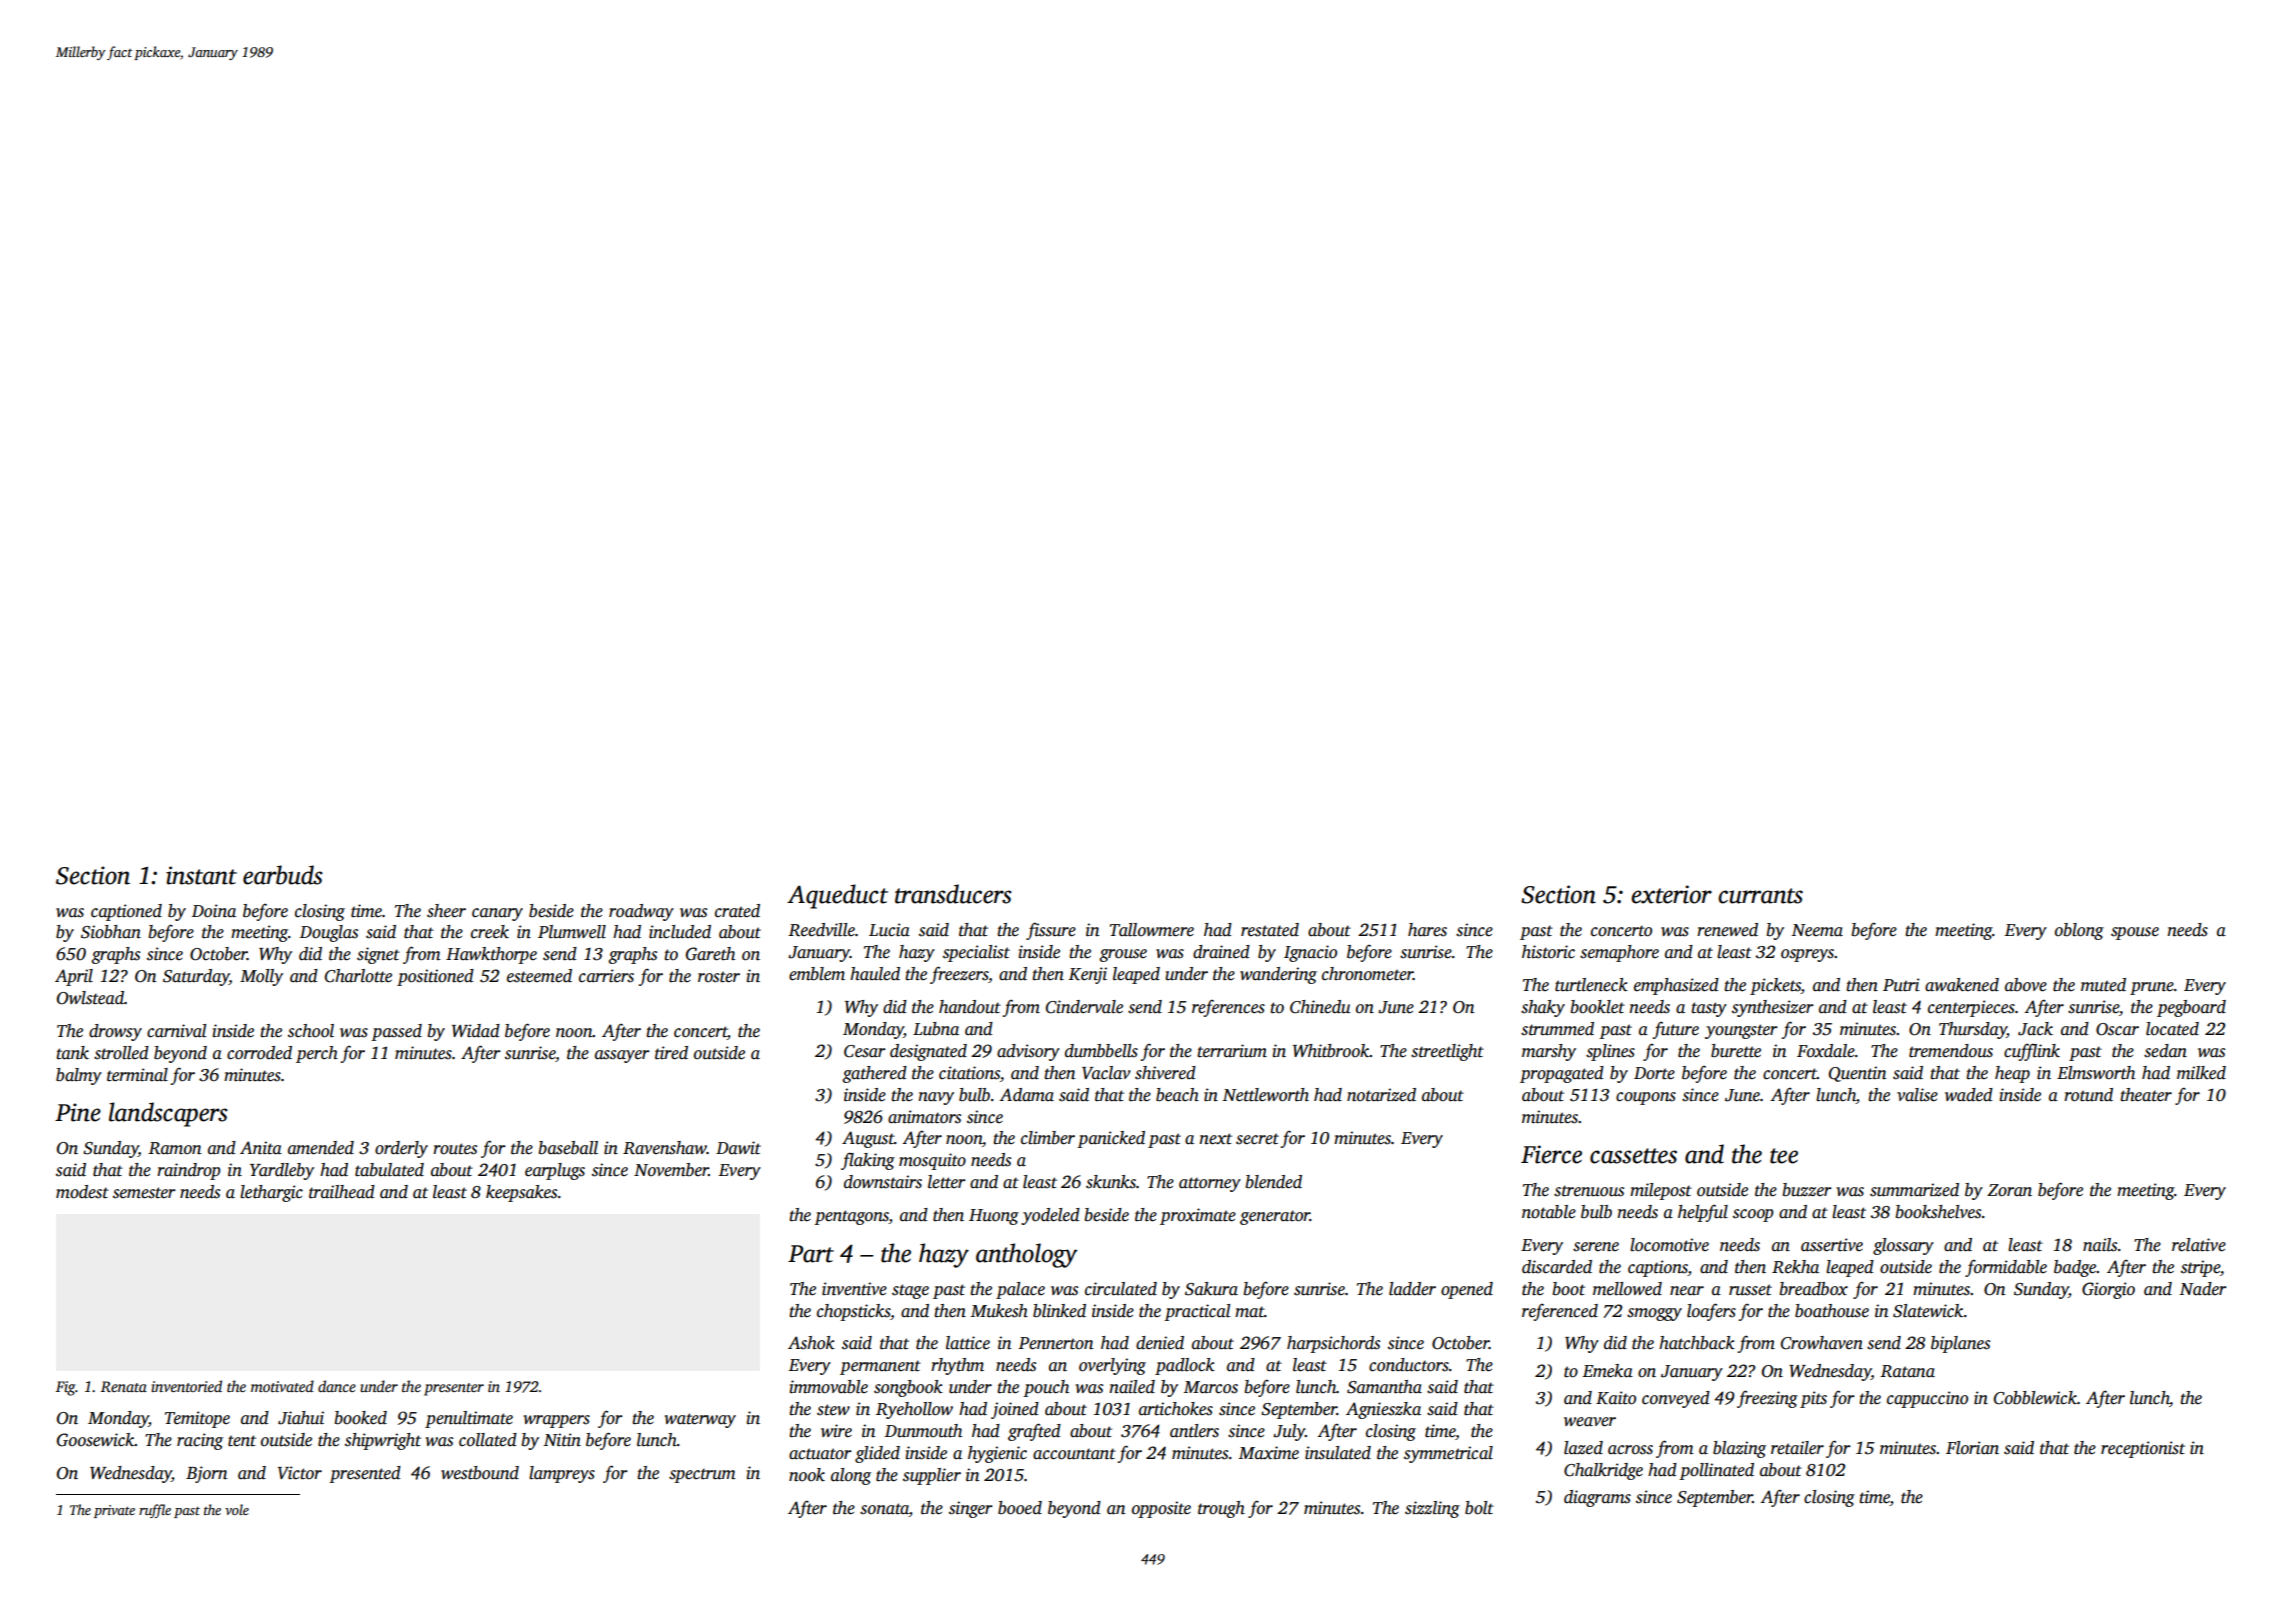 This screenshot has width=2282, height=1614. I want to click on diagrams, so click(1597, 1498).
